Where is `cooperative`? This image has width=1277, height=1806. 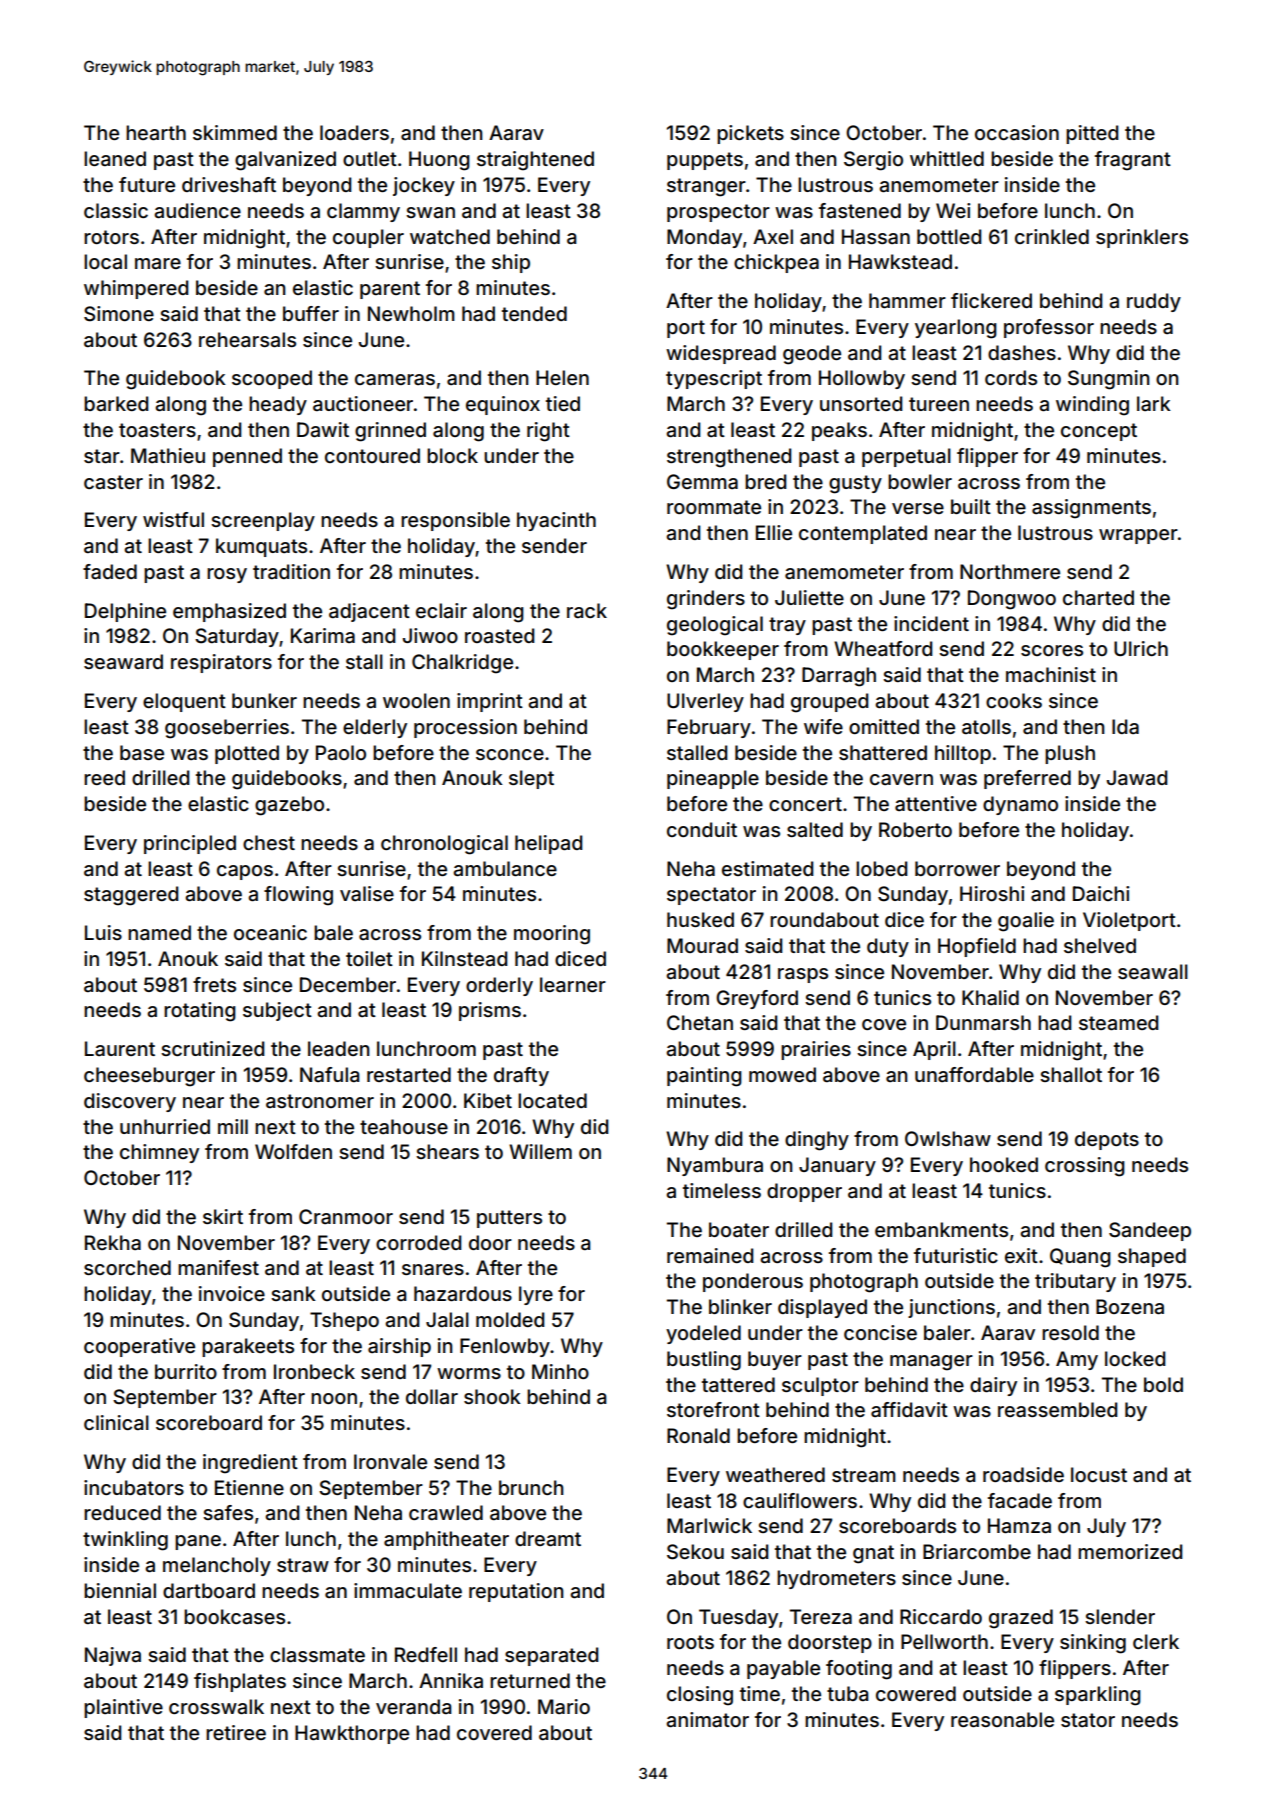 cooperative is located at coordinates (139, 1347).
